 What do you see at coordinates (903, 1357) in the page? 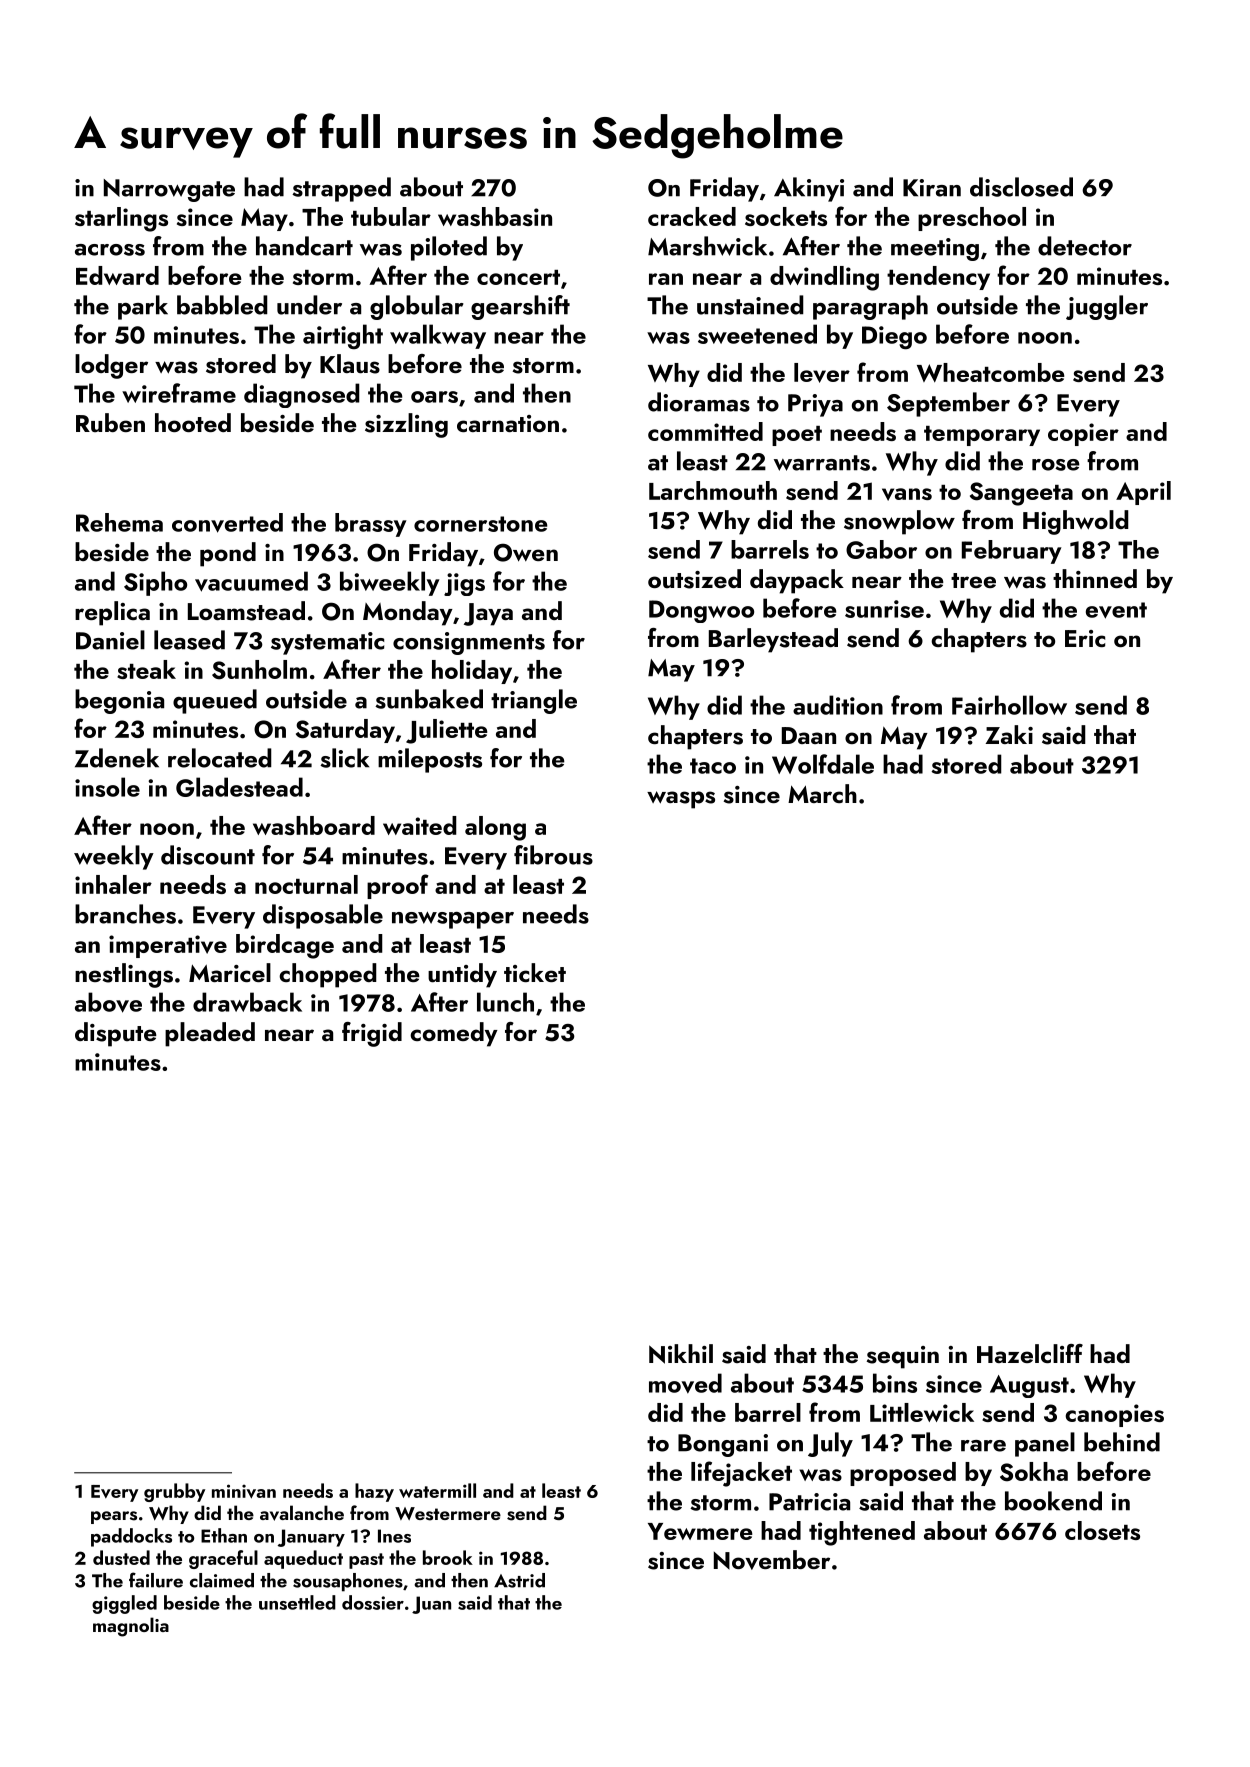
I see `sequin` at bounding box center [903, 1357].
